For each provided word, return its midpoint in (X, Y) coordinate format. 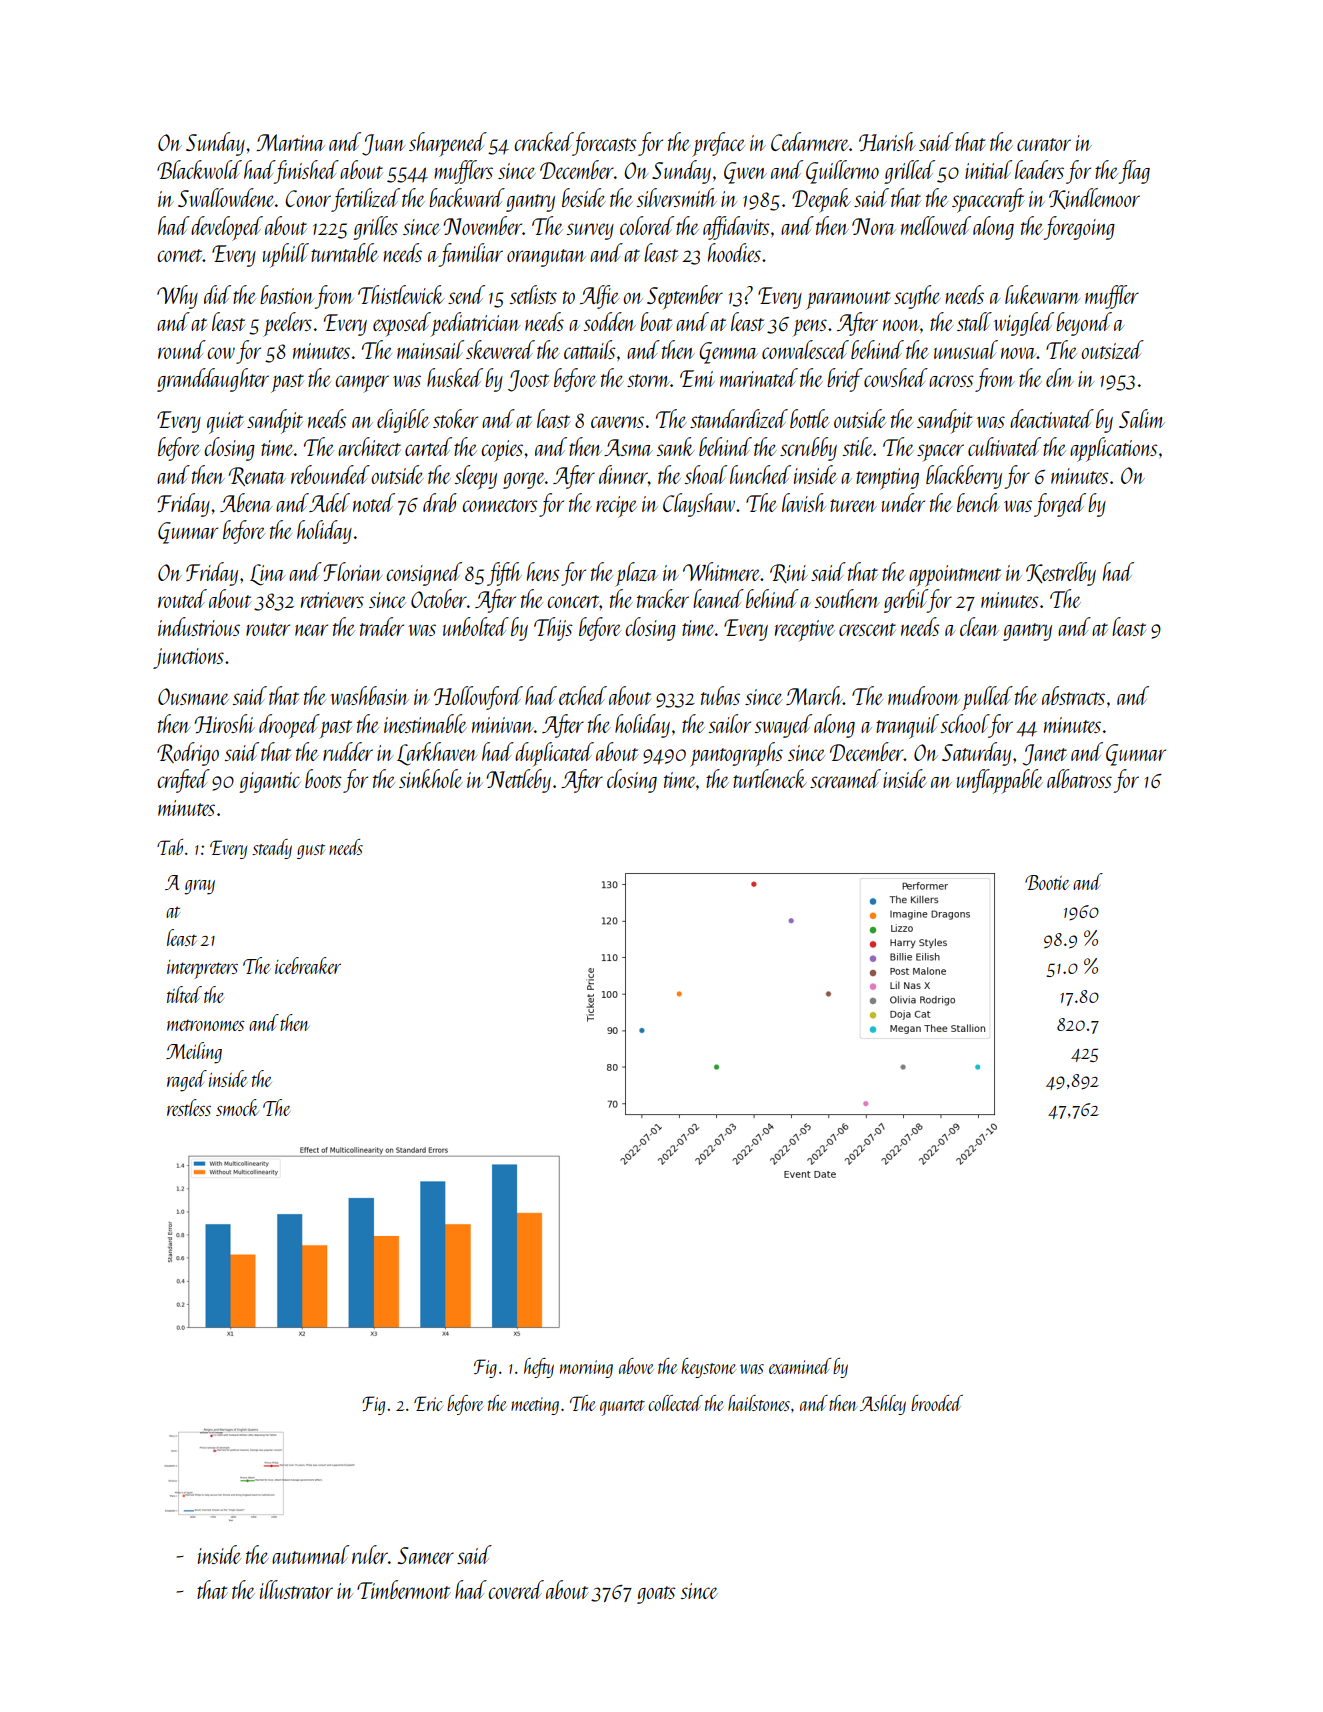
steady (272, 849)
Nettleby (518, 781)
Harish (887, 141)
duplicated (554, 754)
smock (237, 1107)
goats (656, 1595)
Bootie (1047, 882)
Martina (290, 142)
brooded (937, 1403)
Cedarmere (810, 141)
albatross (1079, 778)
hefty (539, 1368)
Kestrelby (1061, 574)
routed (182, 598)
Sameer (426, 1555)
